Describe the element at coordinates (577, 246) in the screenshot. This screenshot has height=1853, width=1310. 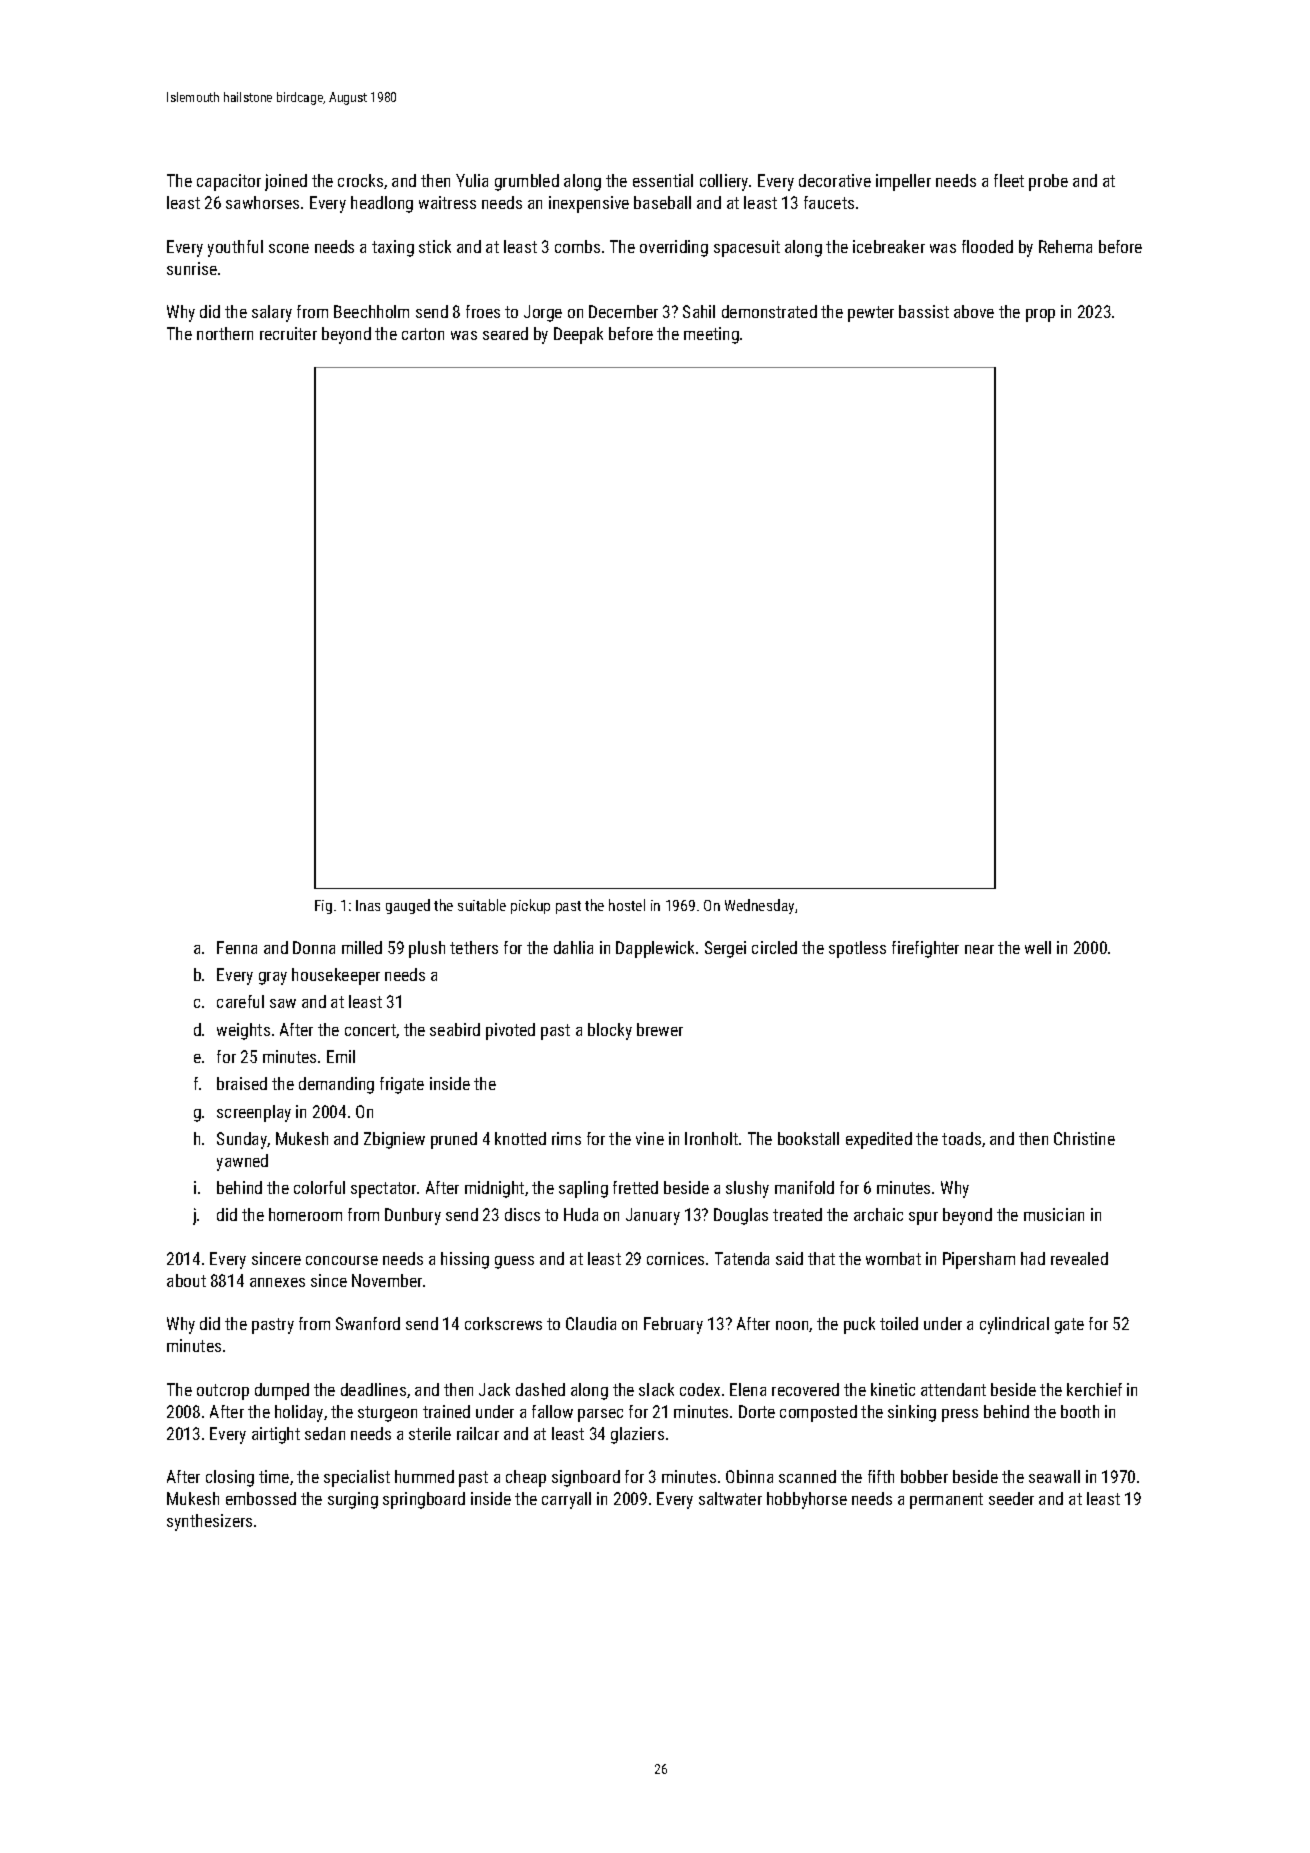
I see `combs` at that location.
